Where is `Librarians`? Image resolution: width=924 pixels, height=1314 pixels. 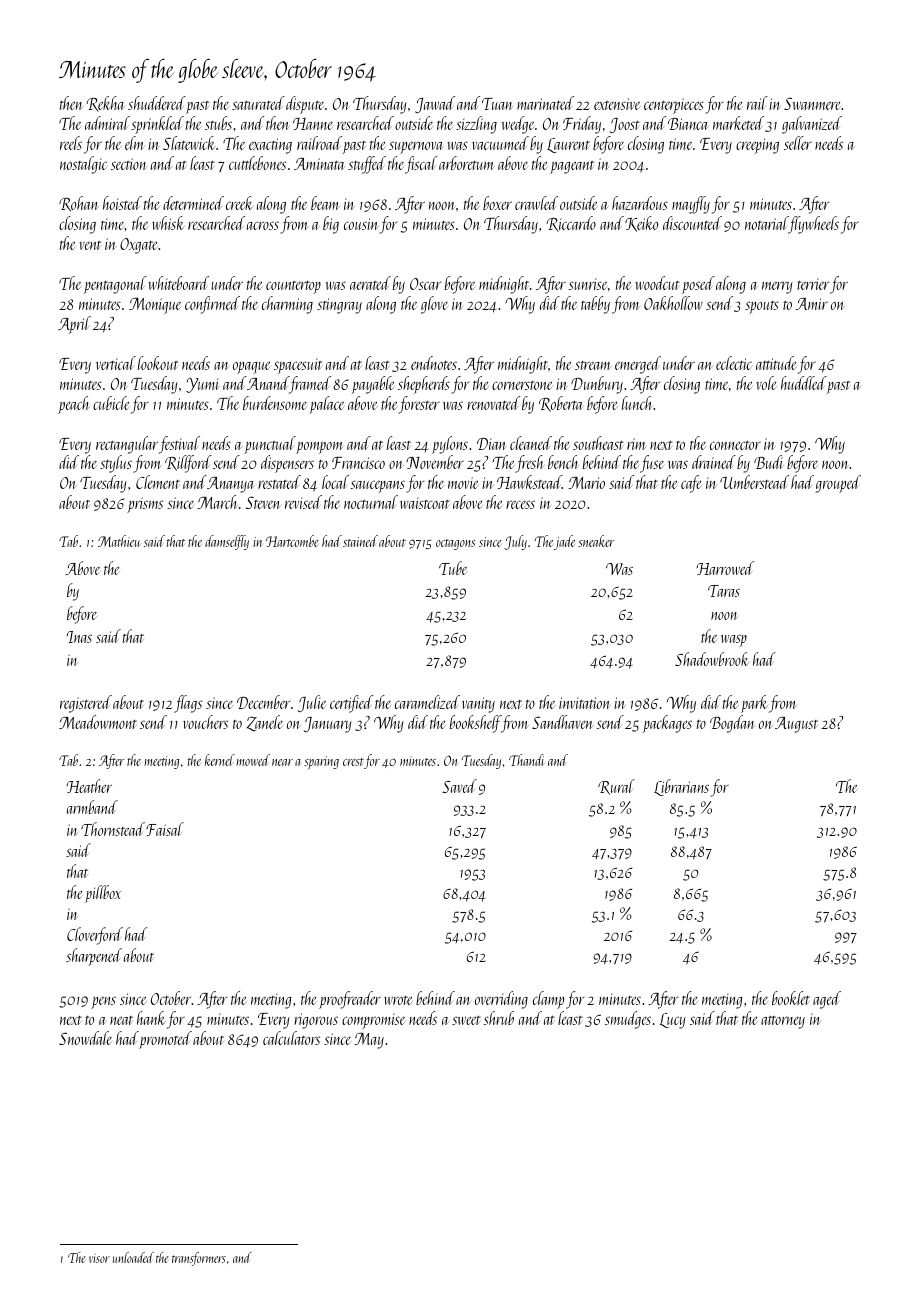
Librarians is located at coordinates (681, 787).
